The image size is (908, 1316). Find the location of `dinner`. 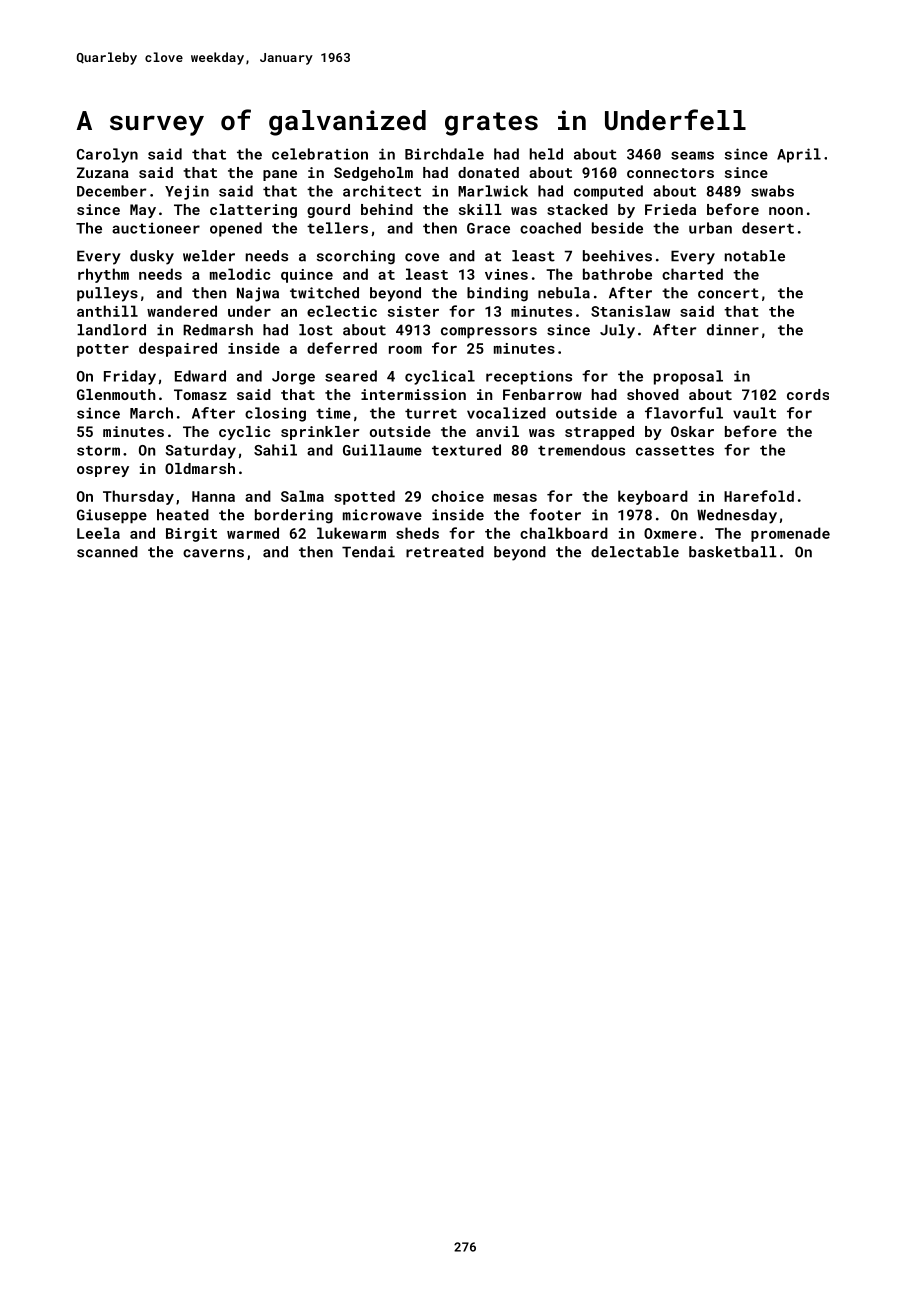

dinner is located at coordinates (733, 330).
